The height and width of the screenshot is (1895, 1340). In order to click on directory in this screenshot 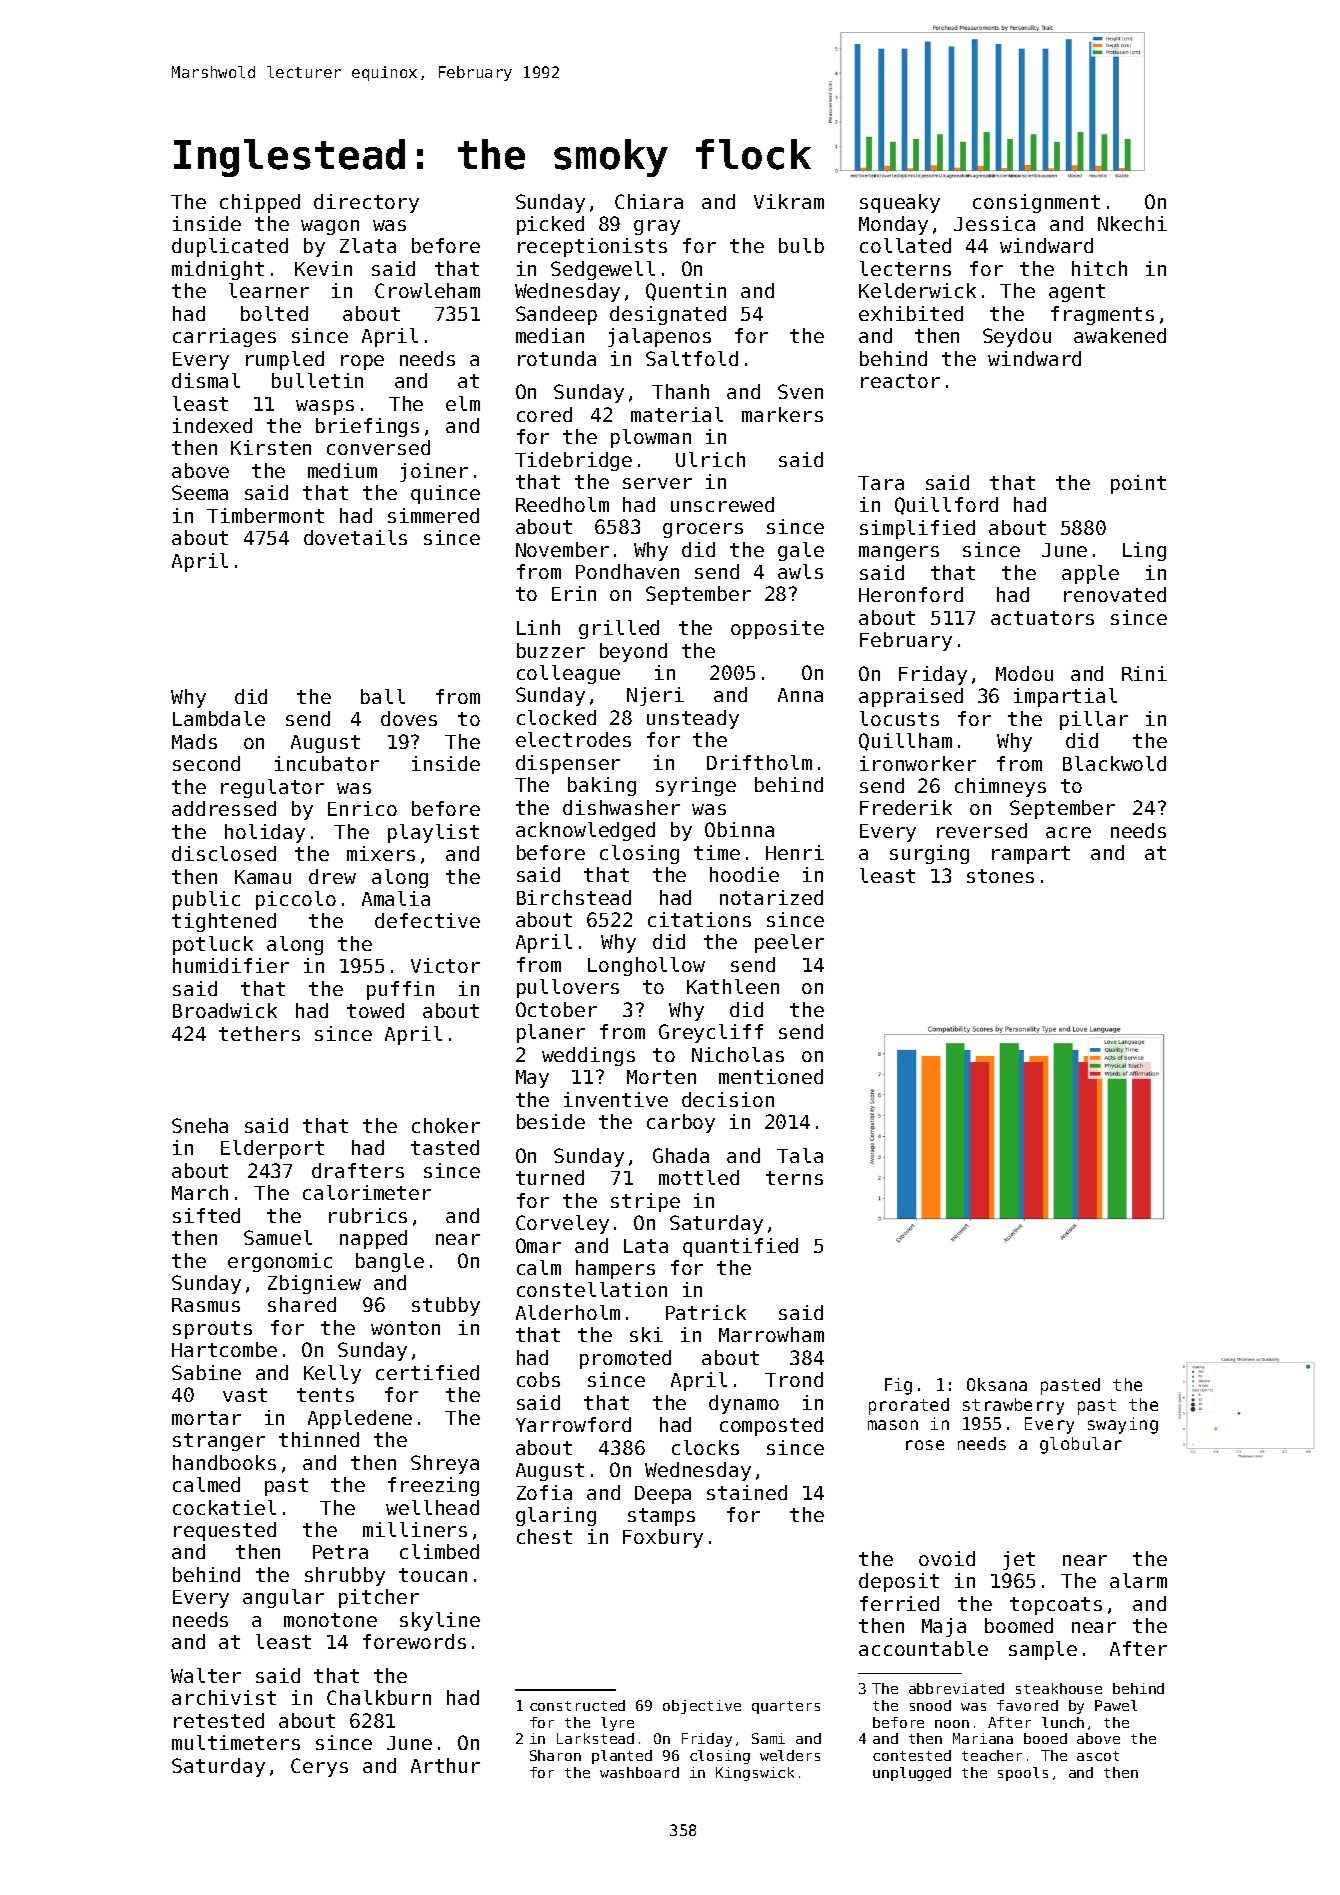, I will do `click(366, 203)`.
